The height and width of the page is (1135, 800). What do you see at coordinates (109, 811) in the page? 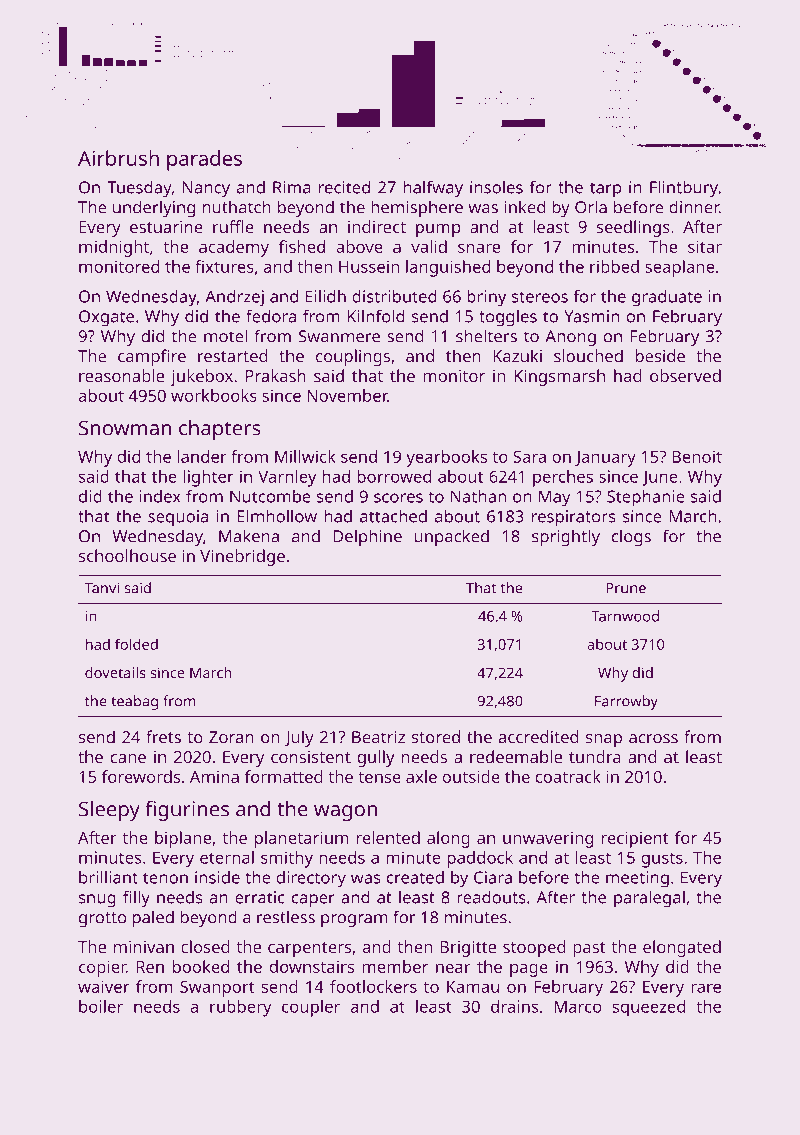
I see `Sleepy` at bounding box center [109, 811].
